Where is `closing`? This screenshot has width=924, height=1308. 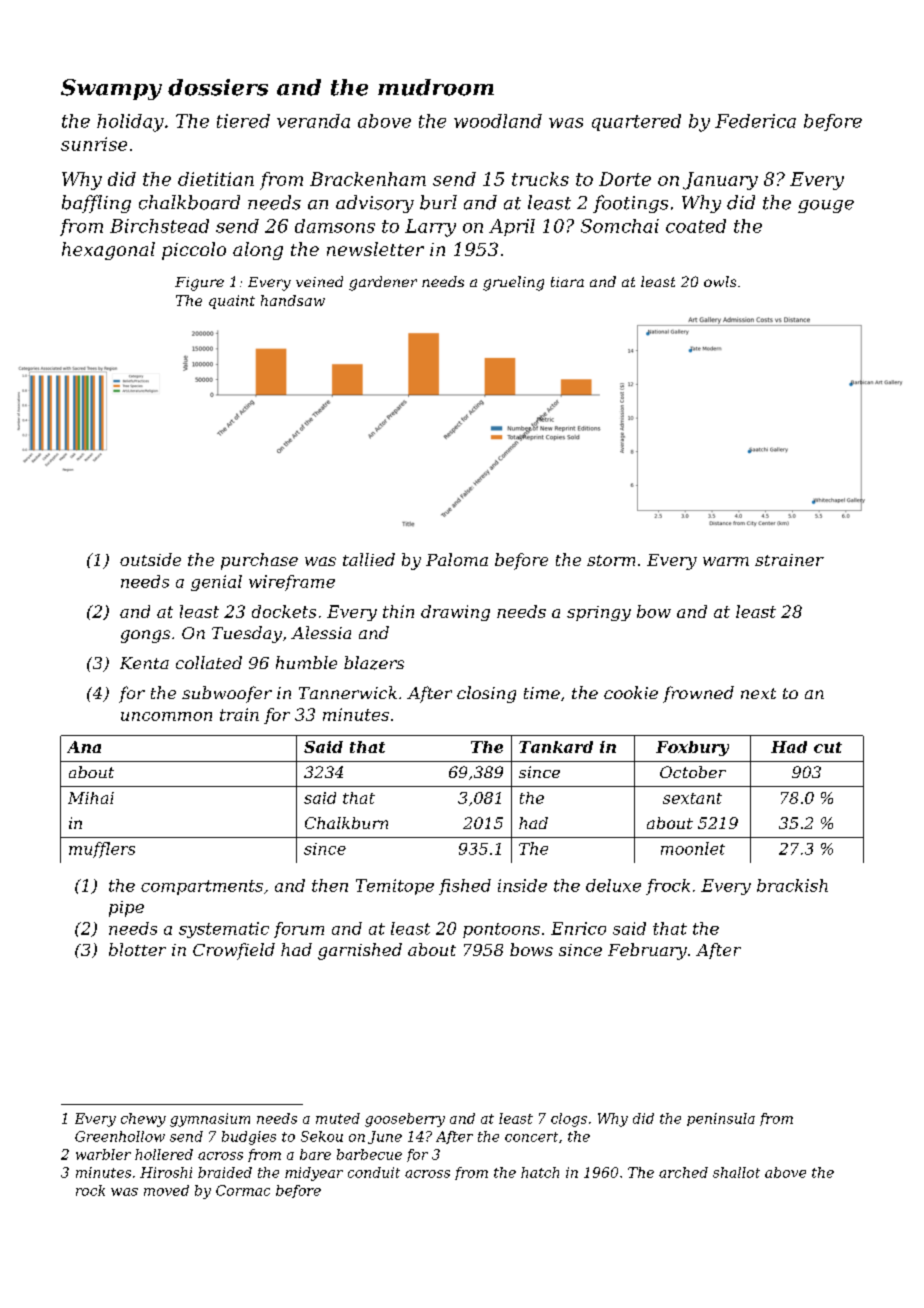 closing is located at coordinates (486, 694).
